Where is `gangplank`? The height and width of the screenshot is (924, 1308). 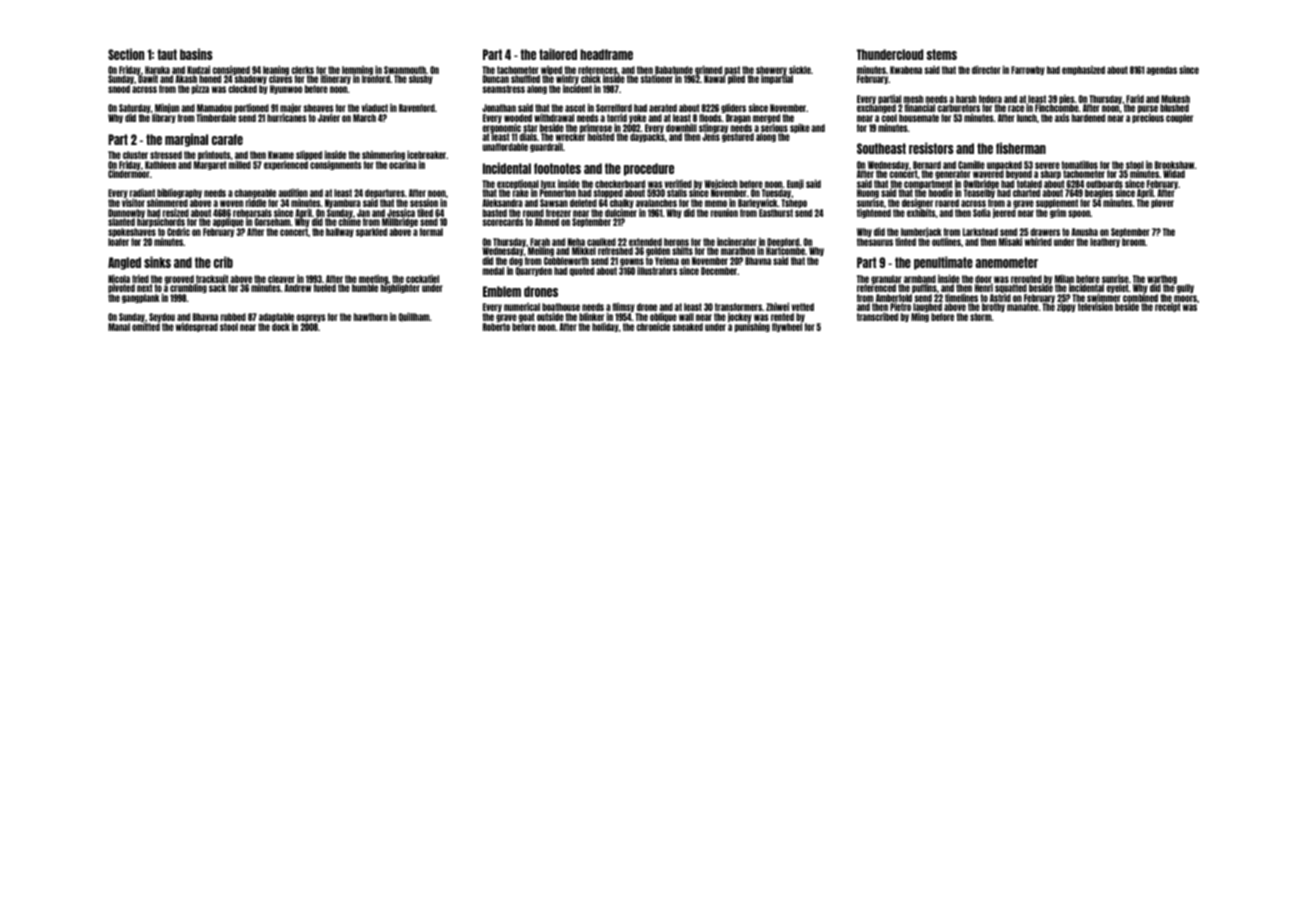
gangplank is located at coordinates (141, 298).
